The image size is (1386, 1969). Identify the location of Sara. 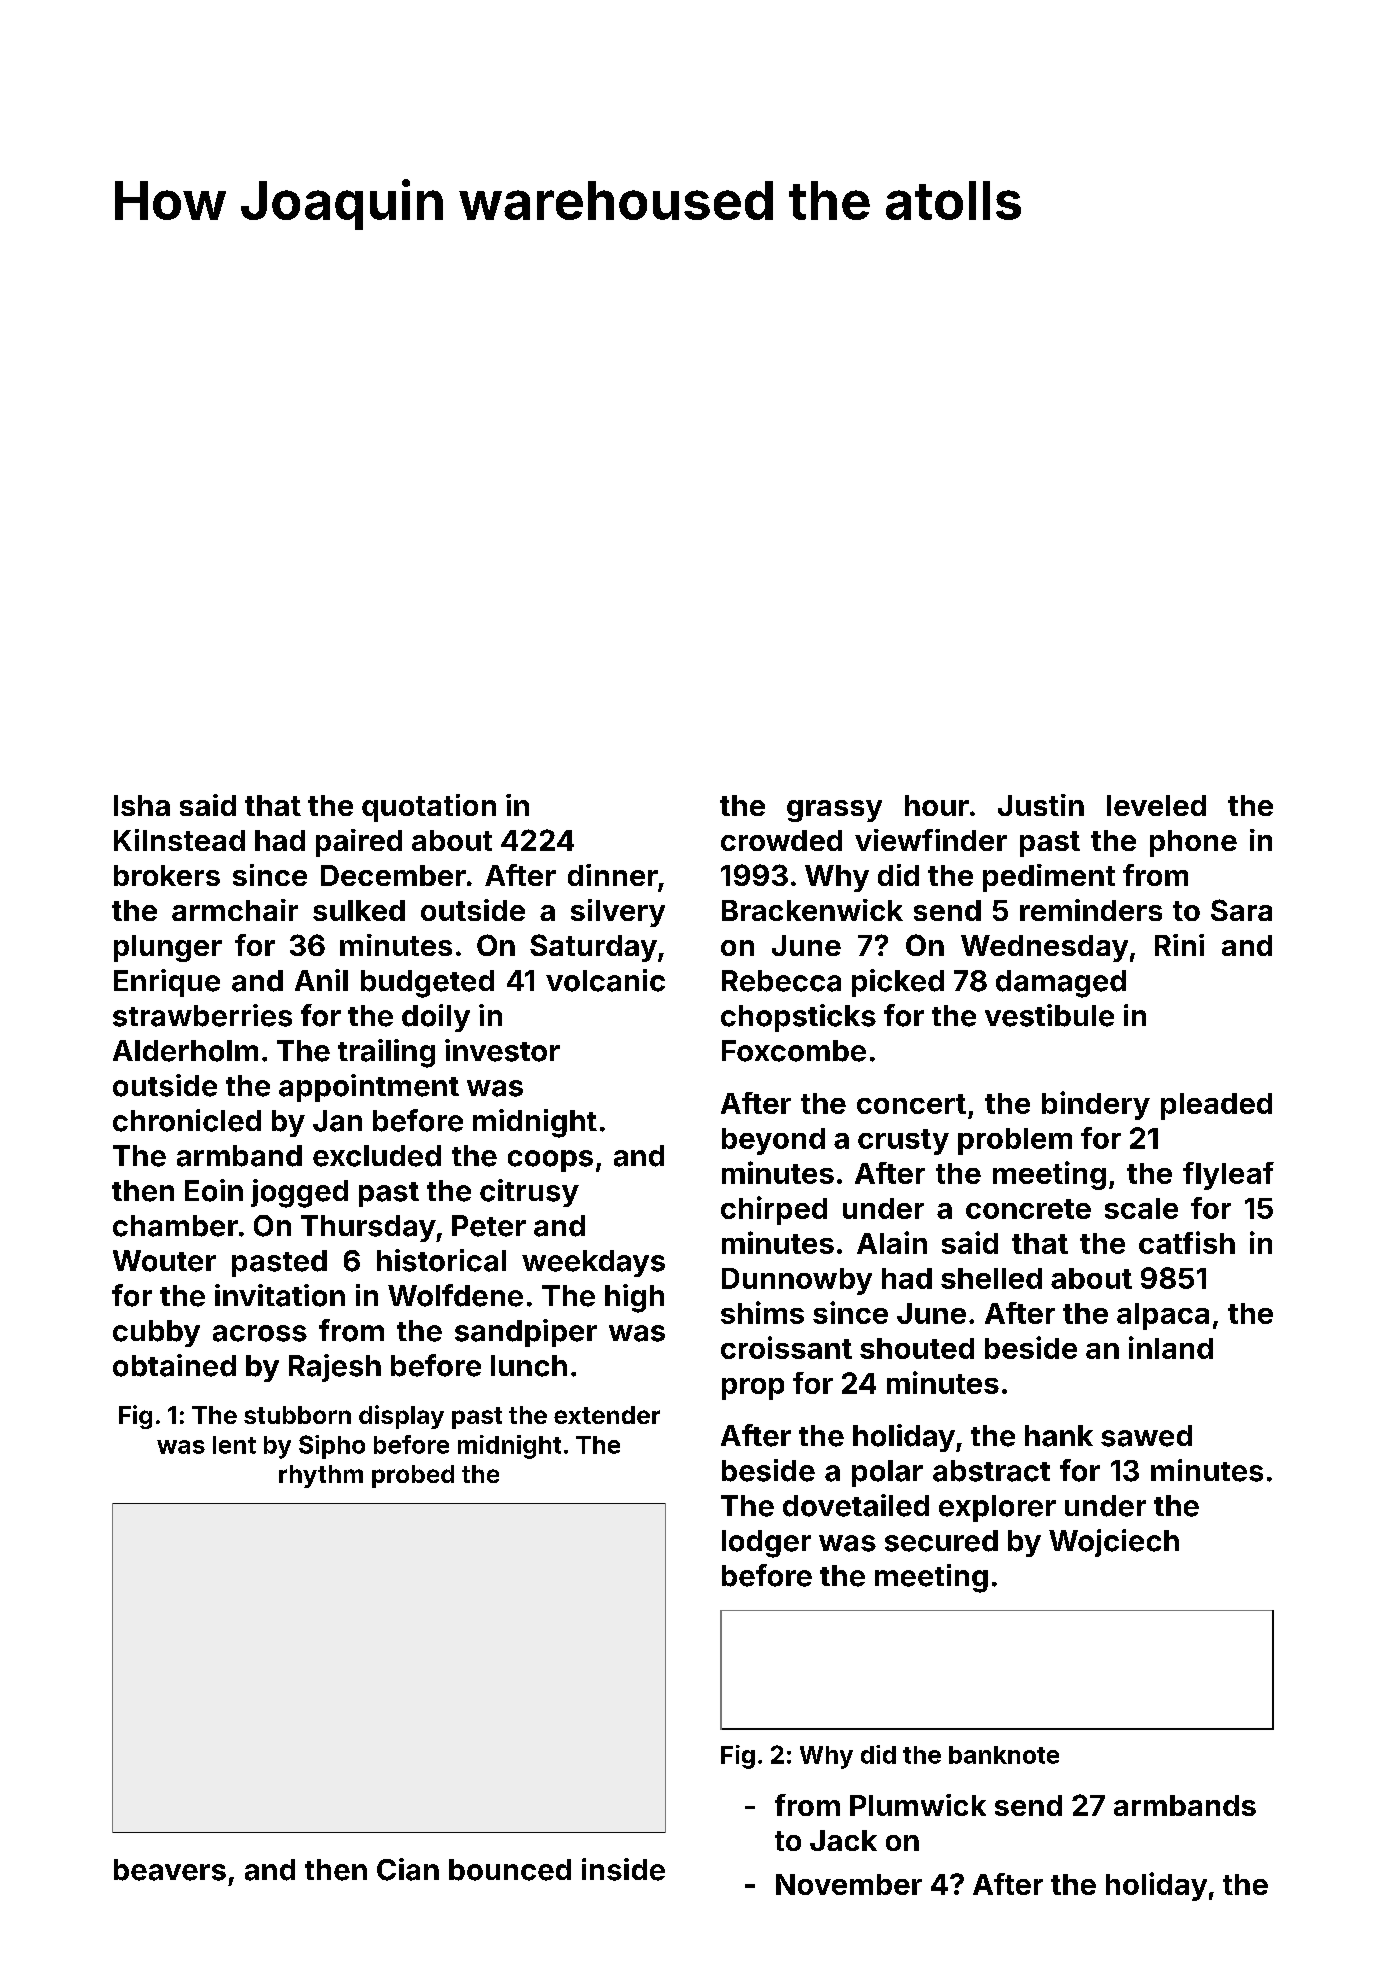
(1241, 910).
